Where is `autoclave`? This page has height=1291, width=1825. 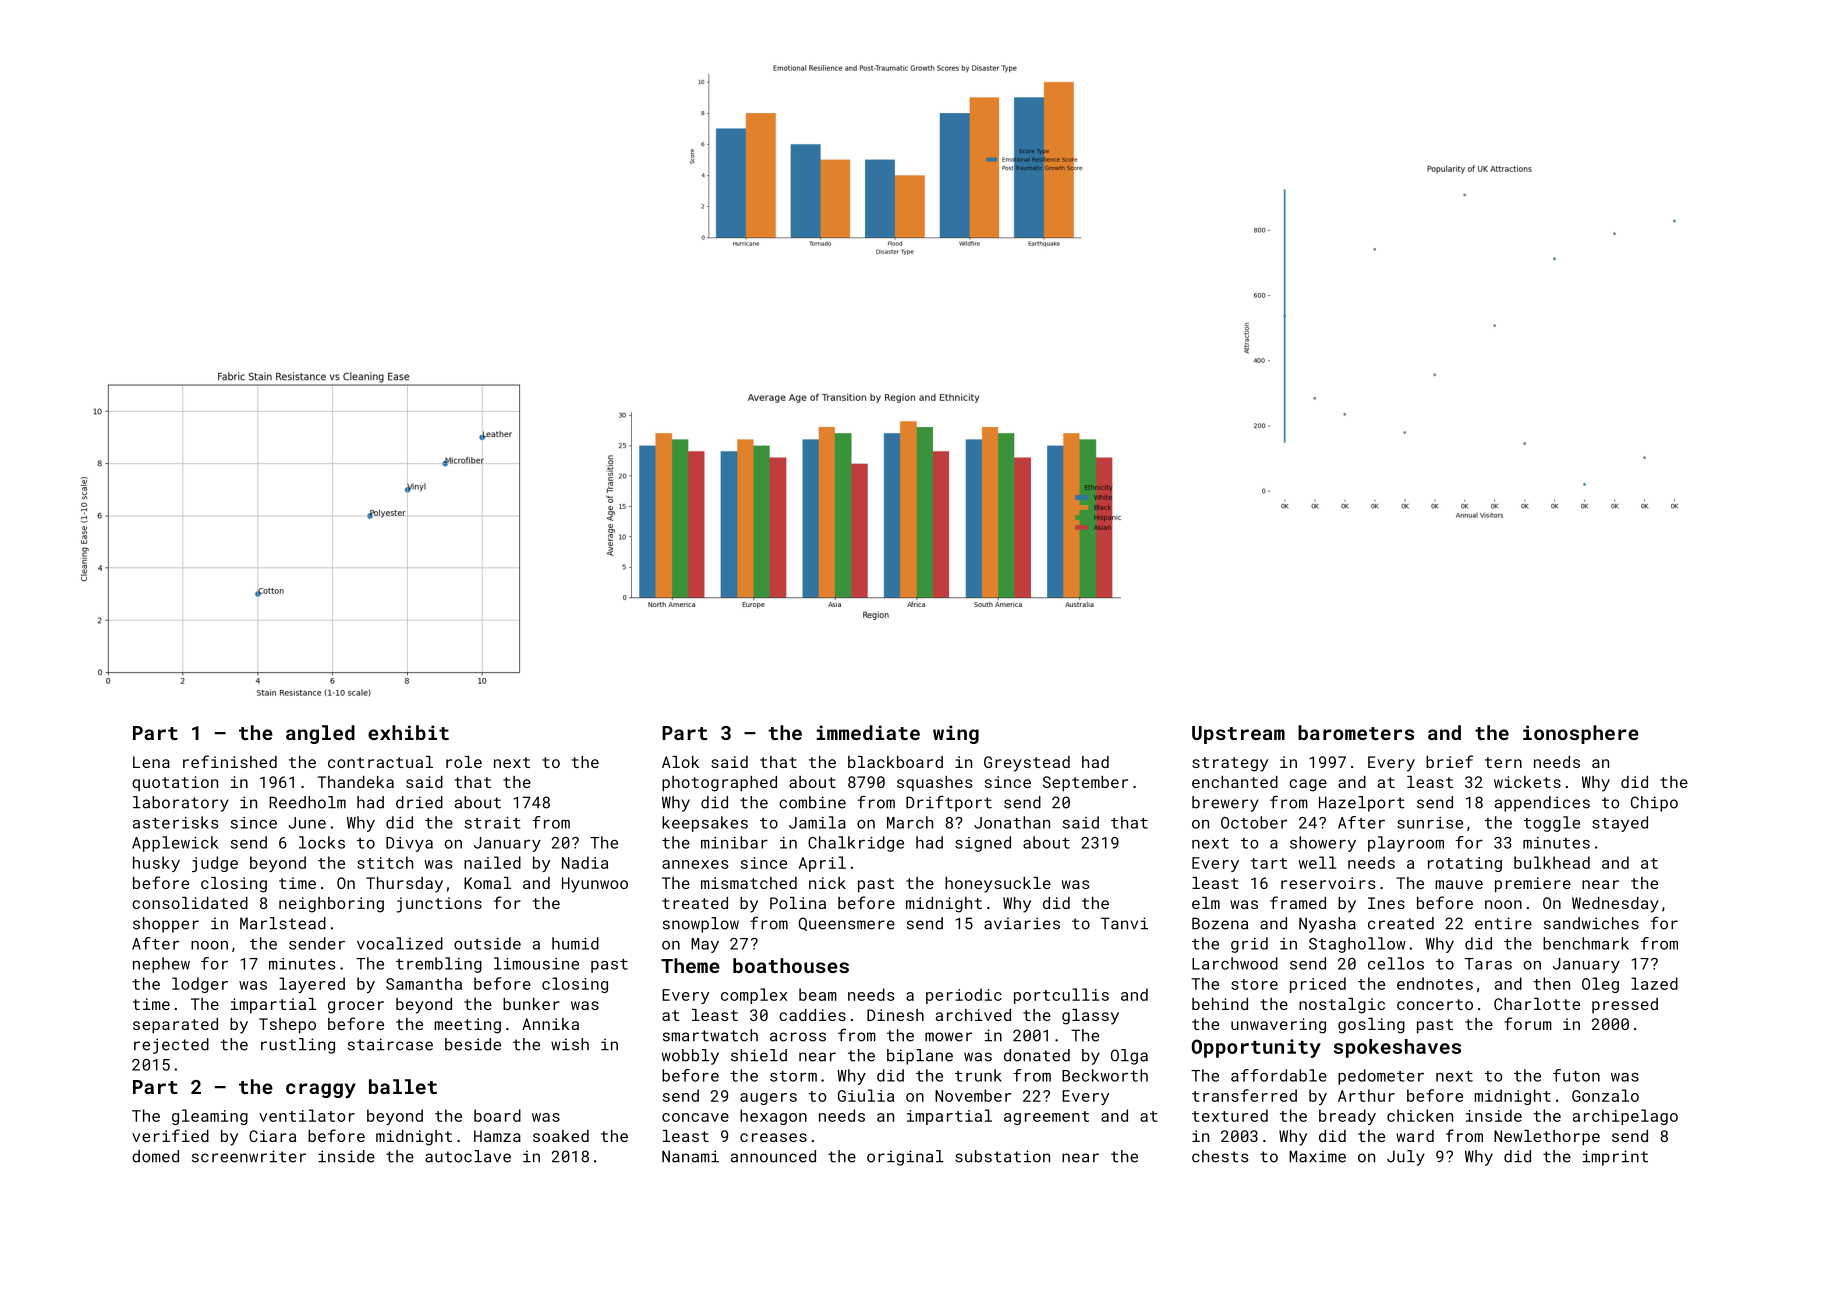 autoclave is located at coordinates (468, 1156).
